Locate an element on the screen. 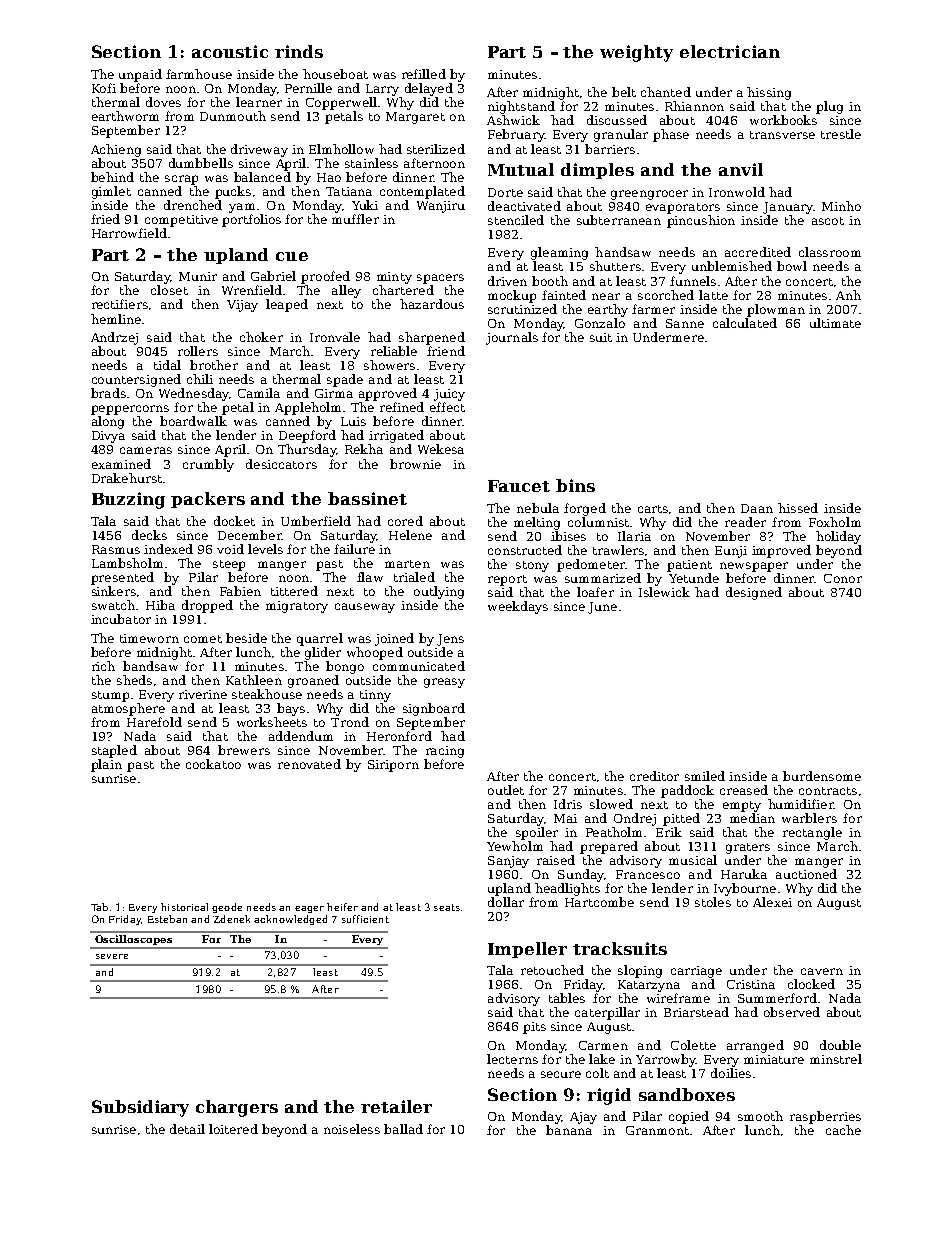  Zdenek is located at coordinates (231, 919).
